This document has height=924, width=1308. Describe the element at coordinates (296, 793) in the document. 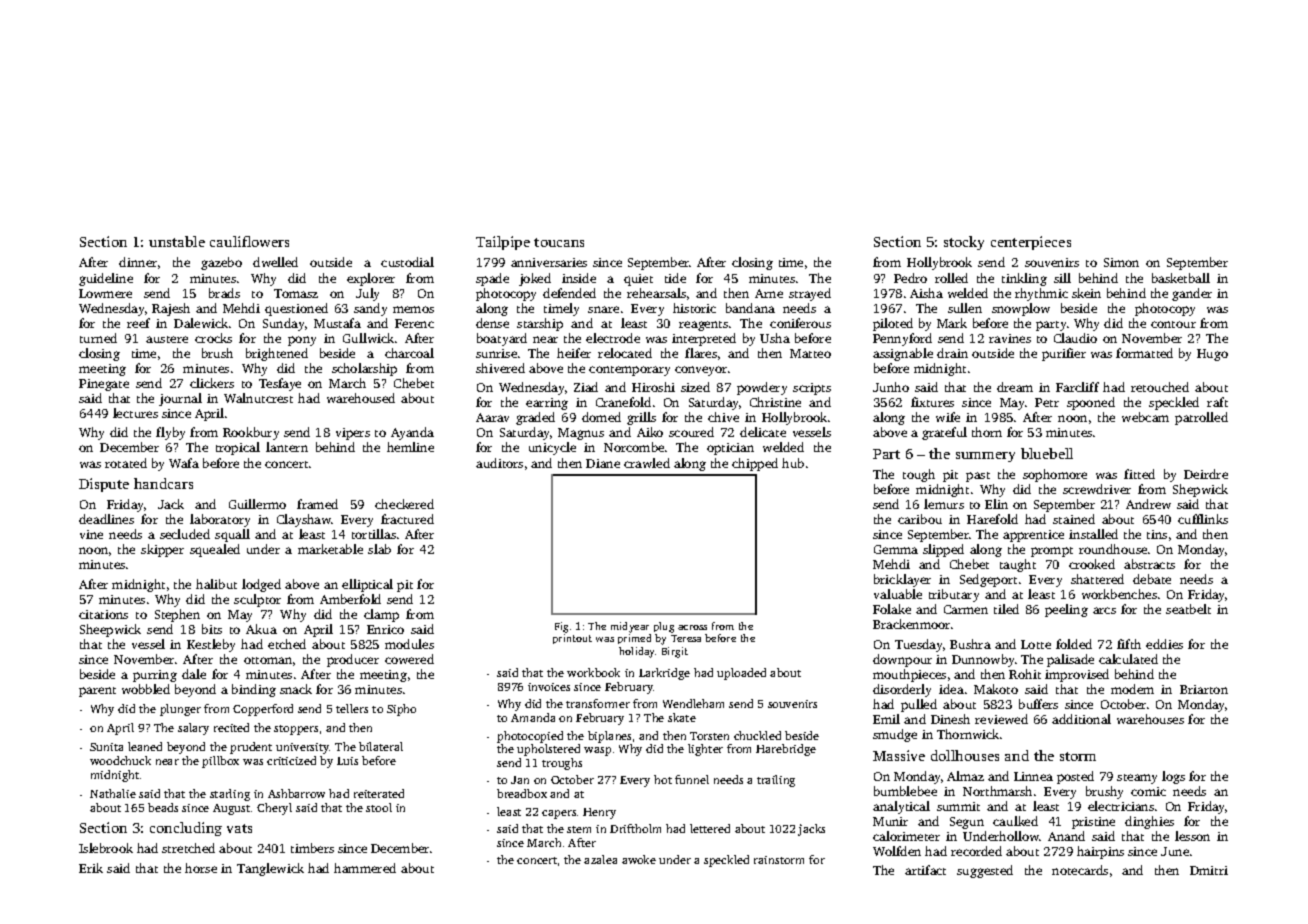

I see `Ashbarrow` at that location.
